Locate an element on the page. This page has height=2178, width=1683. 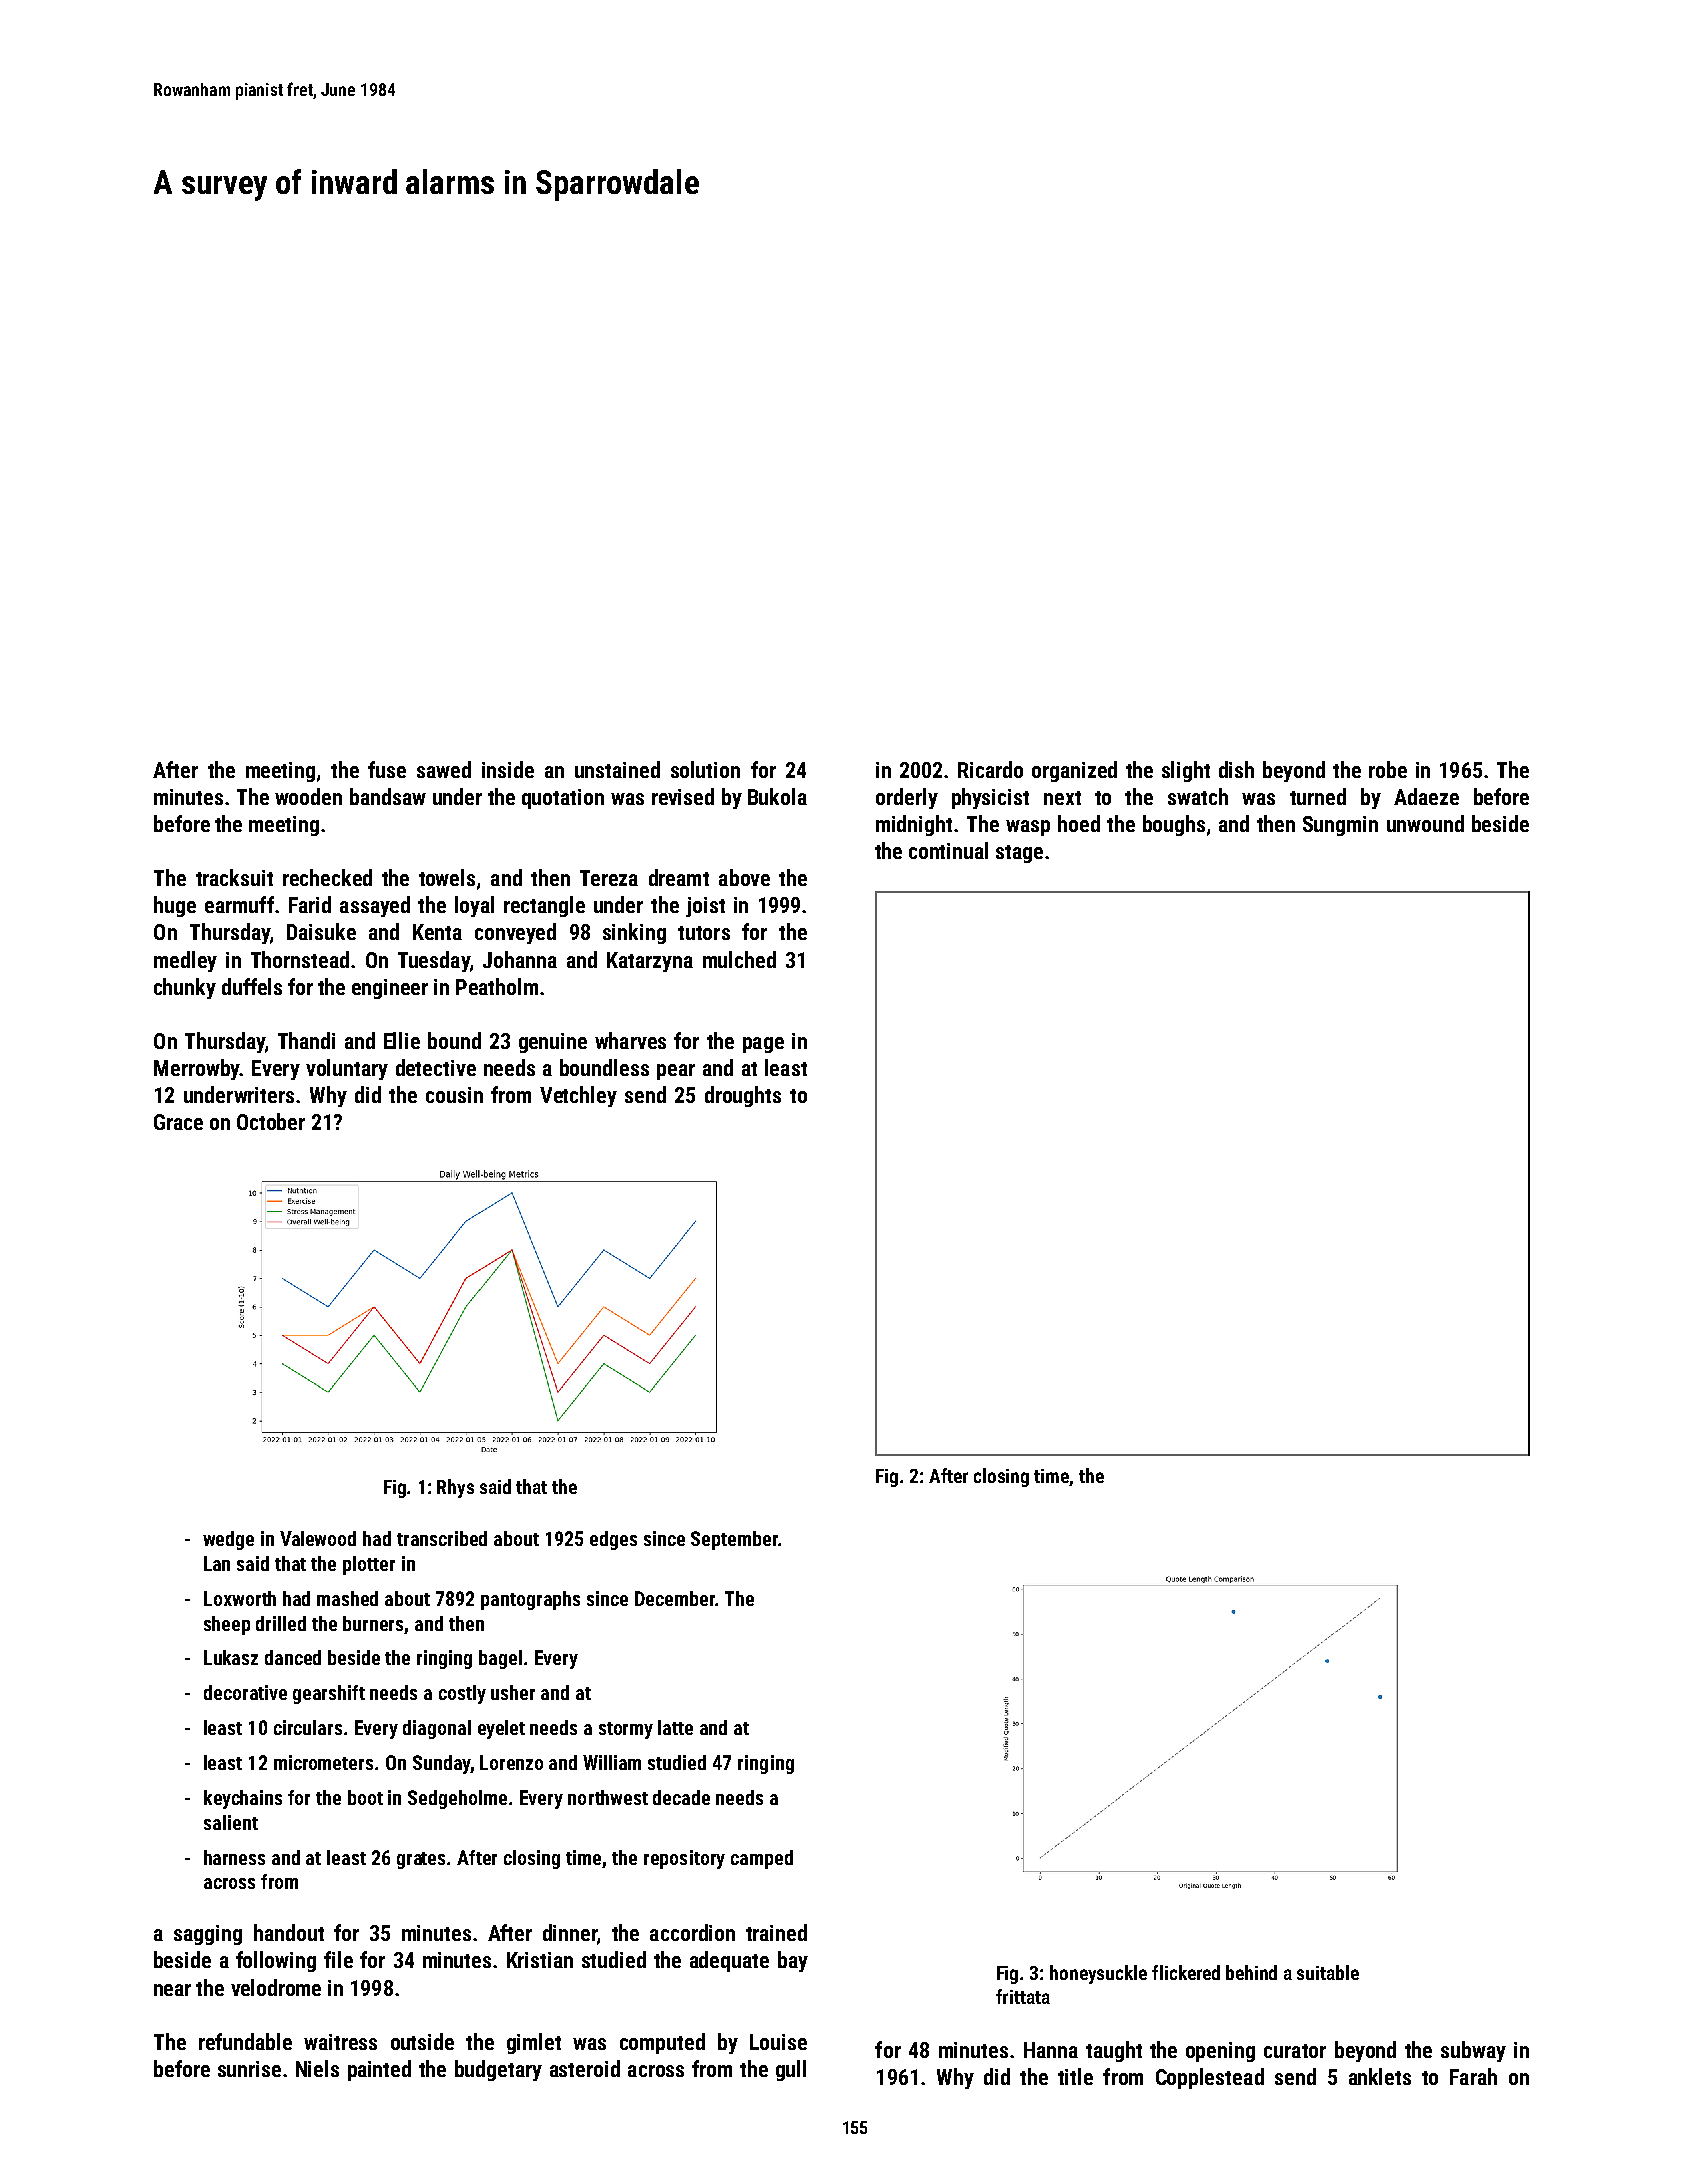
droughts is located at coordinates (743, 1096).
